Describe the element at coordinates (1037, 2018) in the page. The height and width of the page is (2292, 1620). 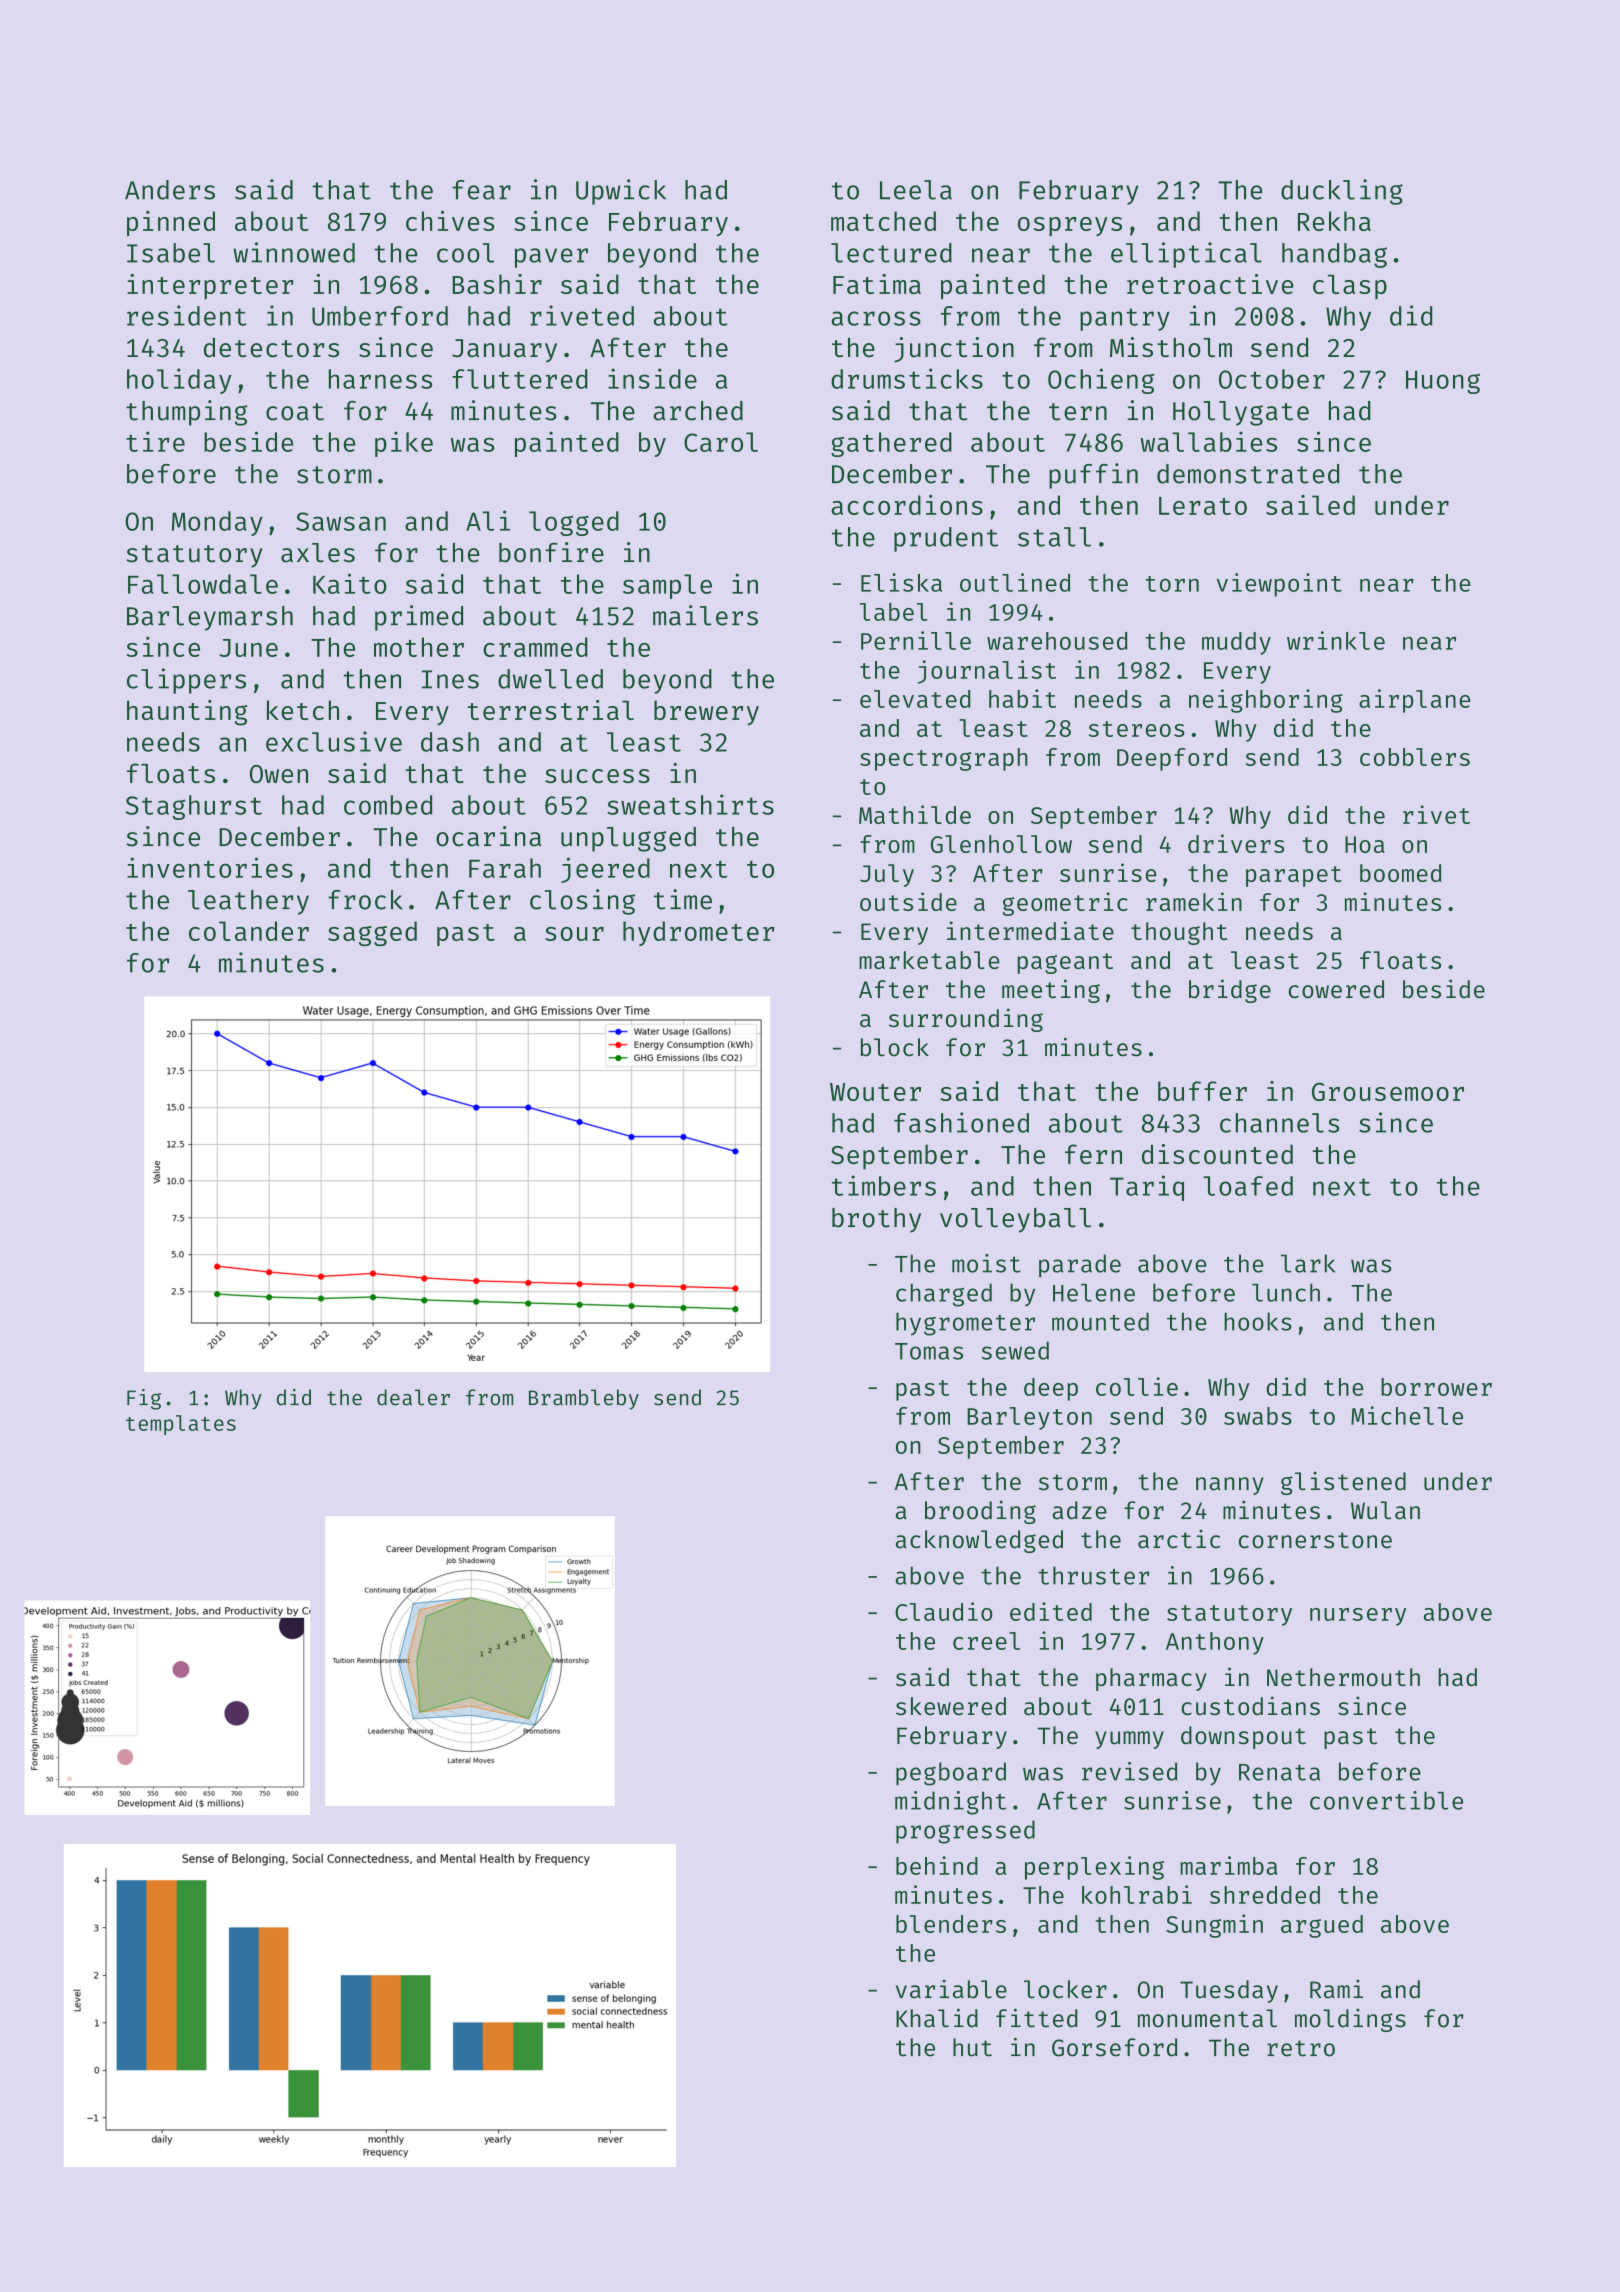
I see `fitted` at that location.
